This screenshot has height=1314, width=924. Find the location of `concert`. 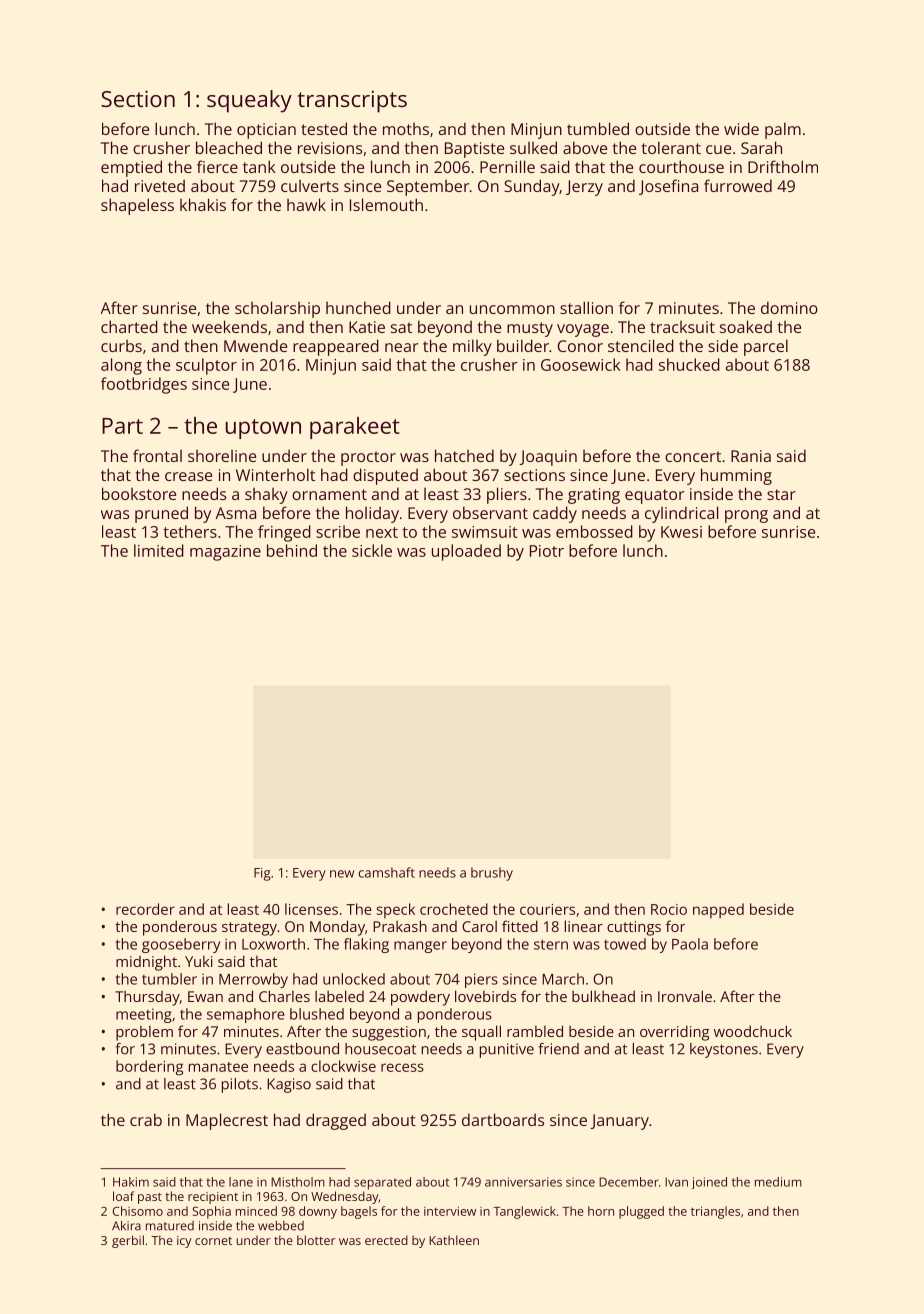

concert is located at coordinates (693, 456).
